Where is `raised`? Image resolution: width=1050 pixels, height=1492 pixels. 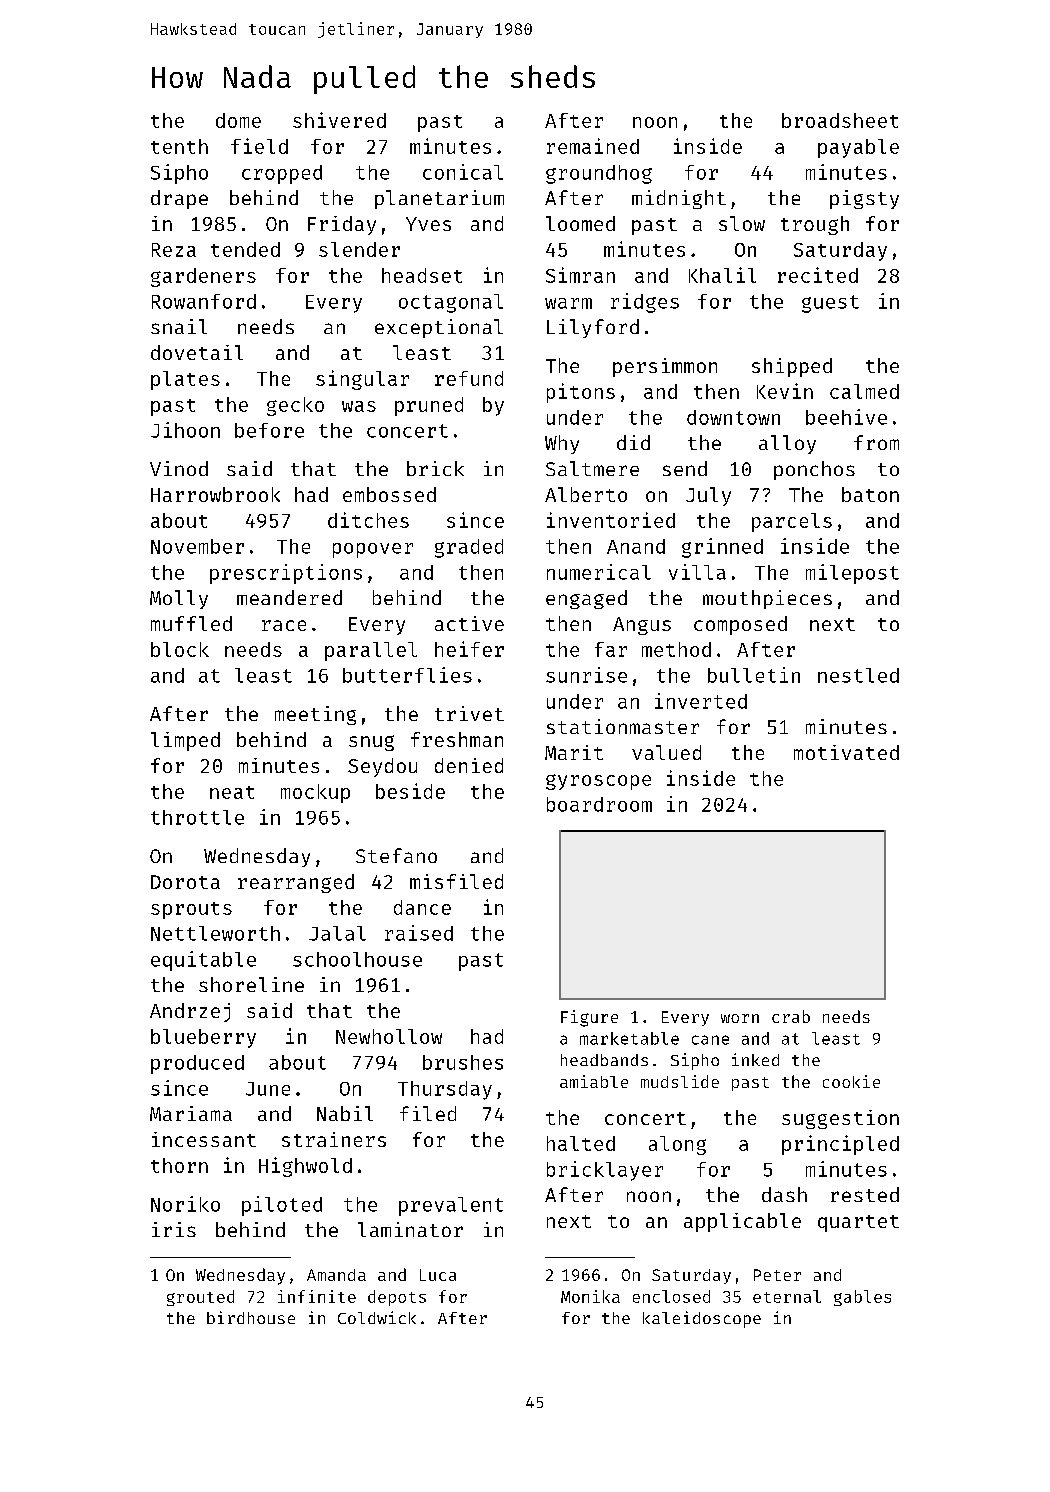
raised is located at coordinates (419, 933).
